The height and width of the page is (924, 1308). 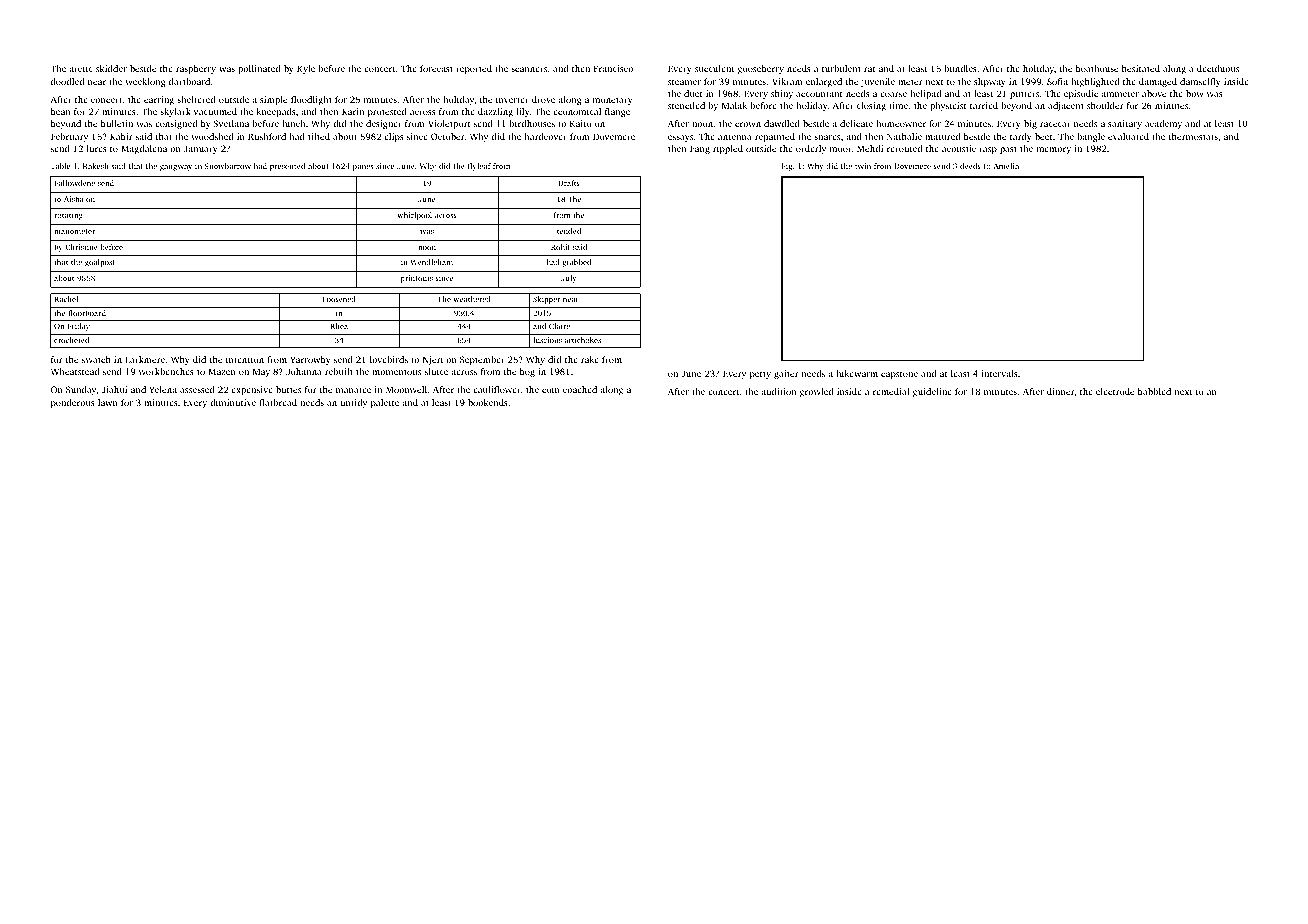 I want to click on intervals, so click(x=999, y=373).
